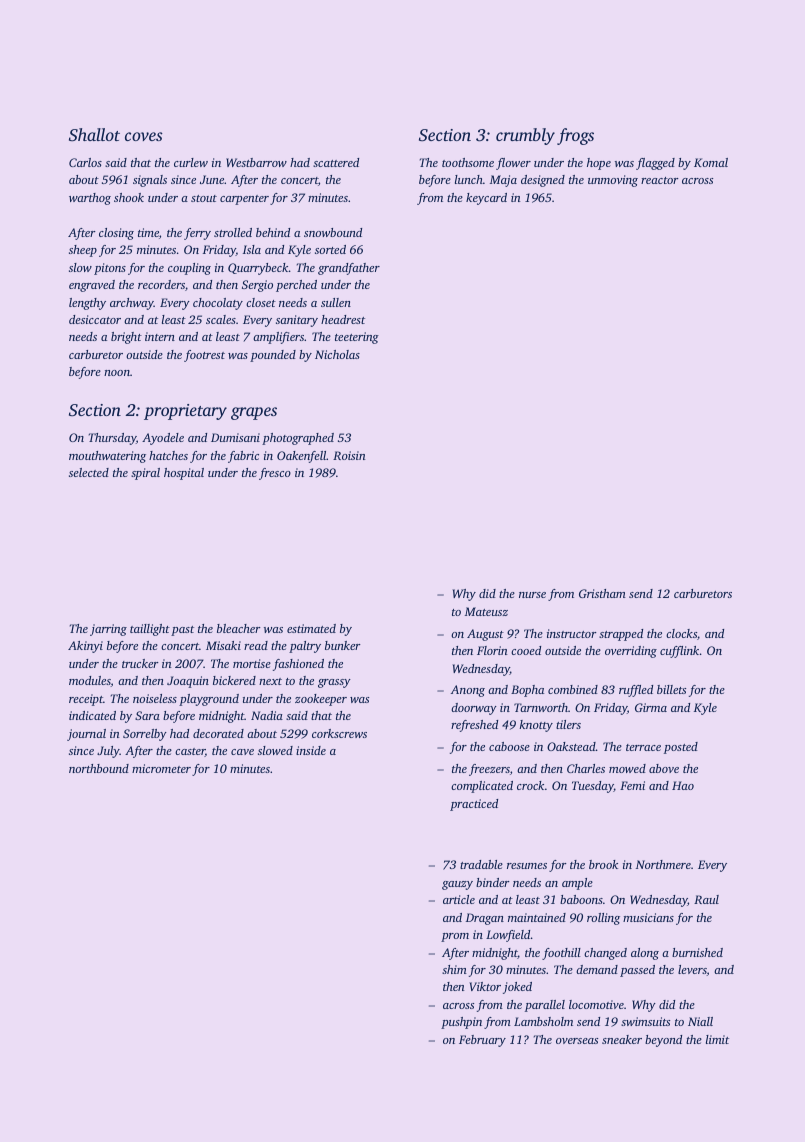 The height and width of the screenshot is (1142, 805). What do you see at coordinates (140, 663) in the screenshot?
I see `trucker` at bounding box center [140, 663].
